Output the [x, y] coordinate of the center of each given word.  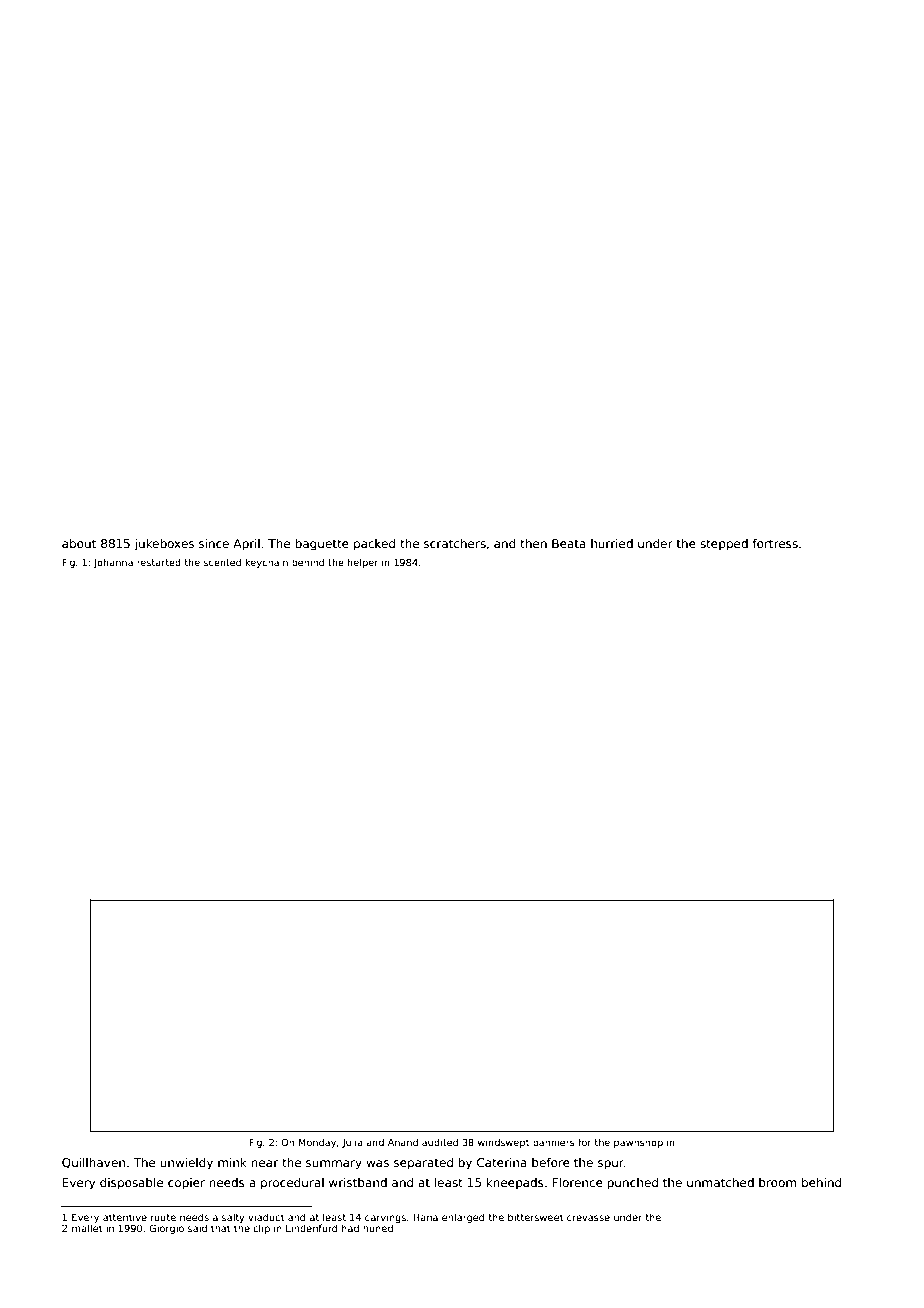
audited [440, 1142]
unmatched [720, 1182]
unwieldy [186, 1164]
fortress [775, 543]
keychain [267, 563]
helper [363, 563]
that [221, 1228]
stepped [724, 545]
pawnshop [638, 1143]
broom [777, 1182]
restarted [159, 562]
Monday [317, 1143]
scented [222, 562]
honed [378, 1228]
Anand [403, 1142]
